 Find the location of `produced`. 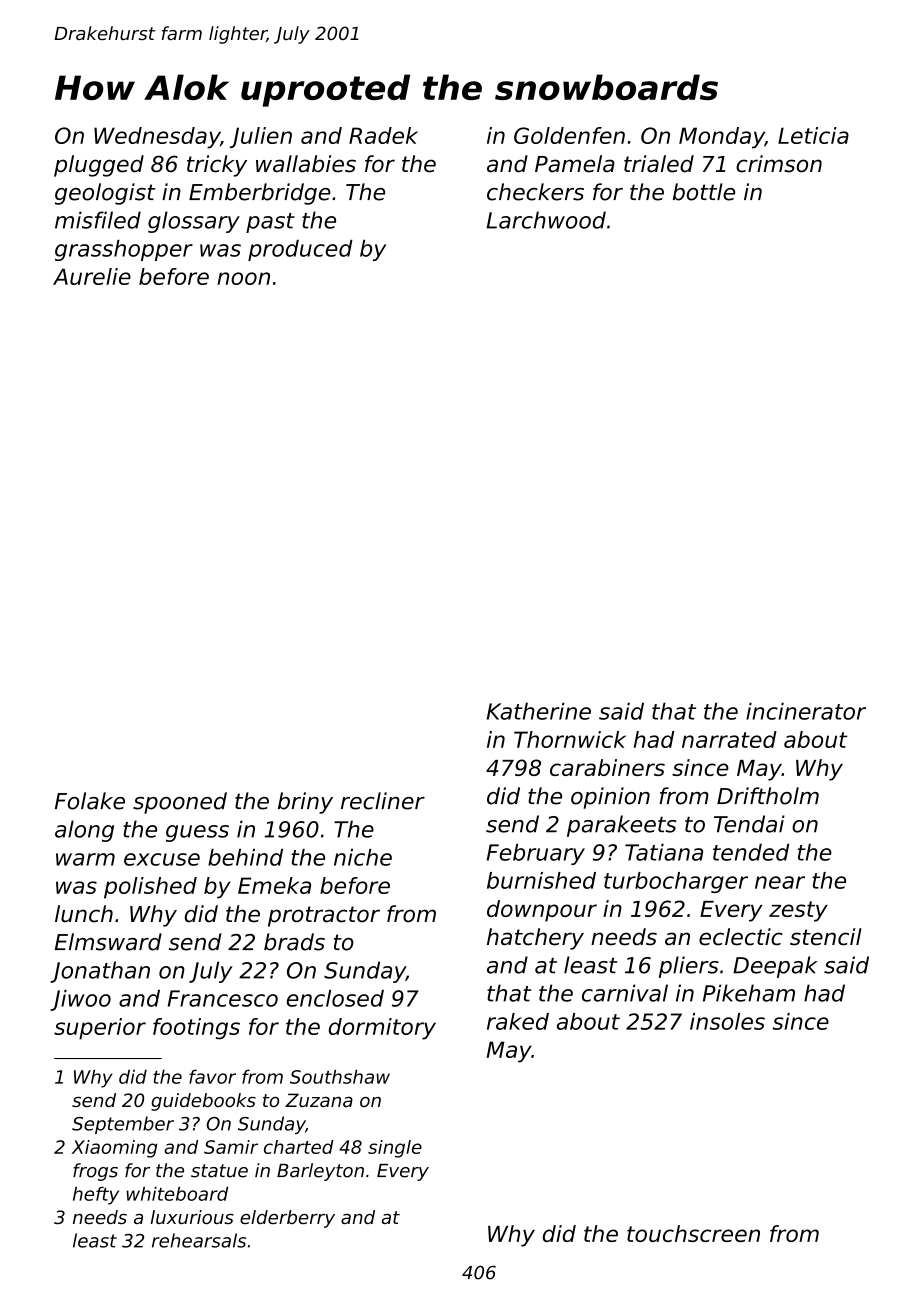

produced is located at coordinates (300, 250).
